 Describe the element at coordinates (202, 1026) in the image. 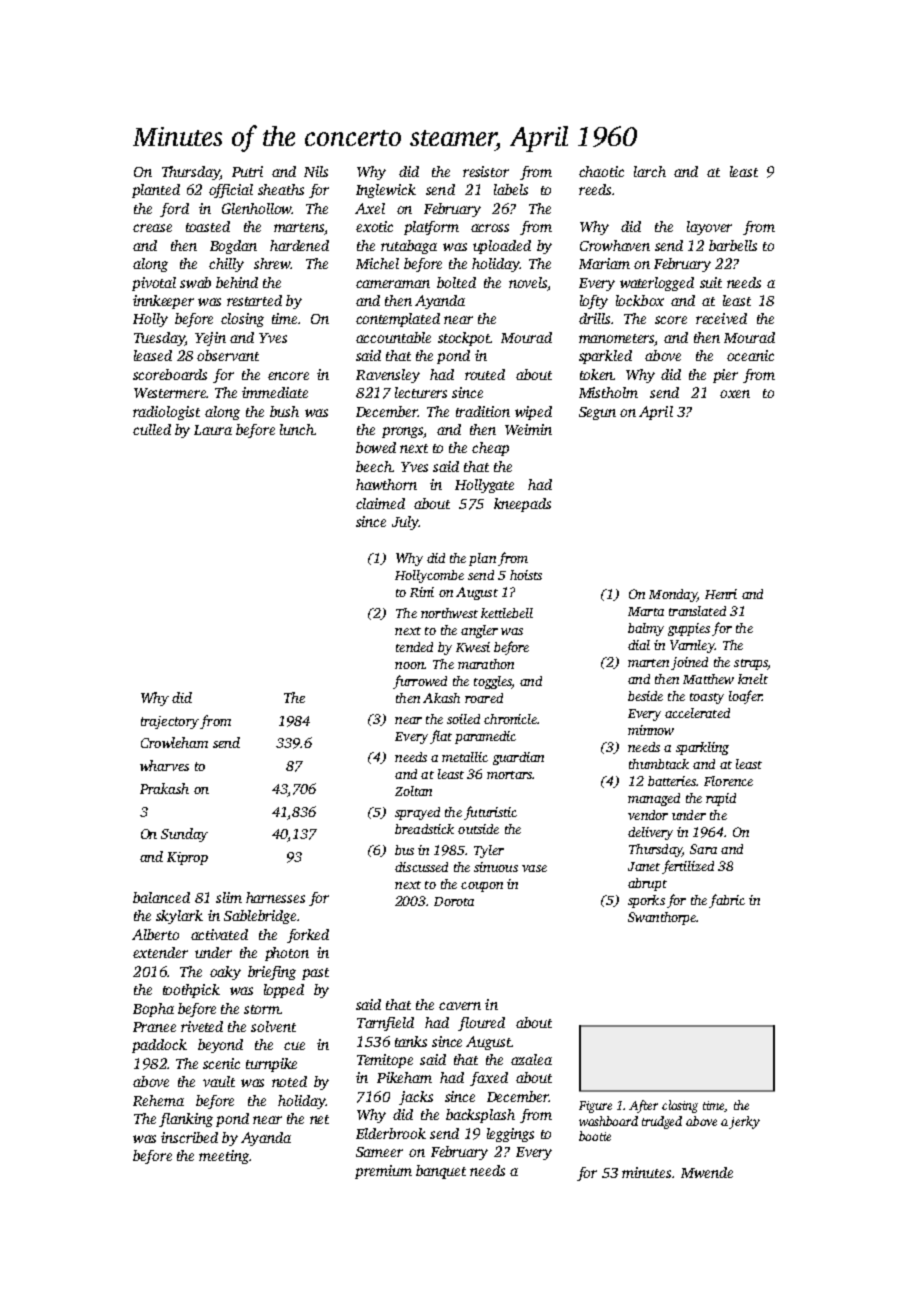

I see `riveted` at that location.
